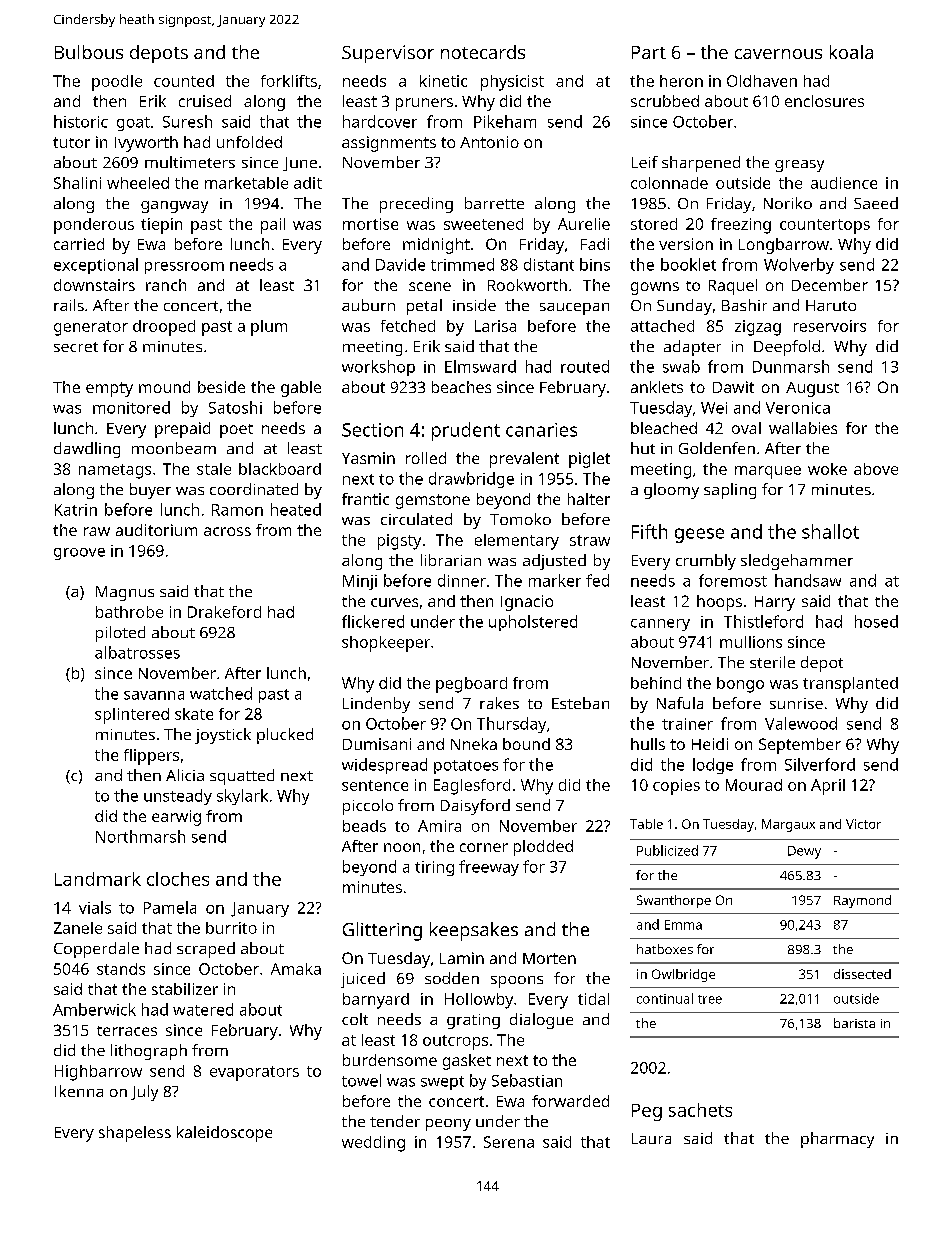 This screenshot has width=952, height=1233. Describe the element at coordinates (651, 1138) in the screenshot. I see `Laura` at that location.
